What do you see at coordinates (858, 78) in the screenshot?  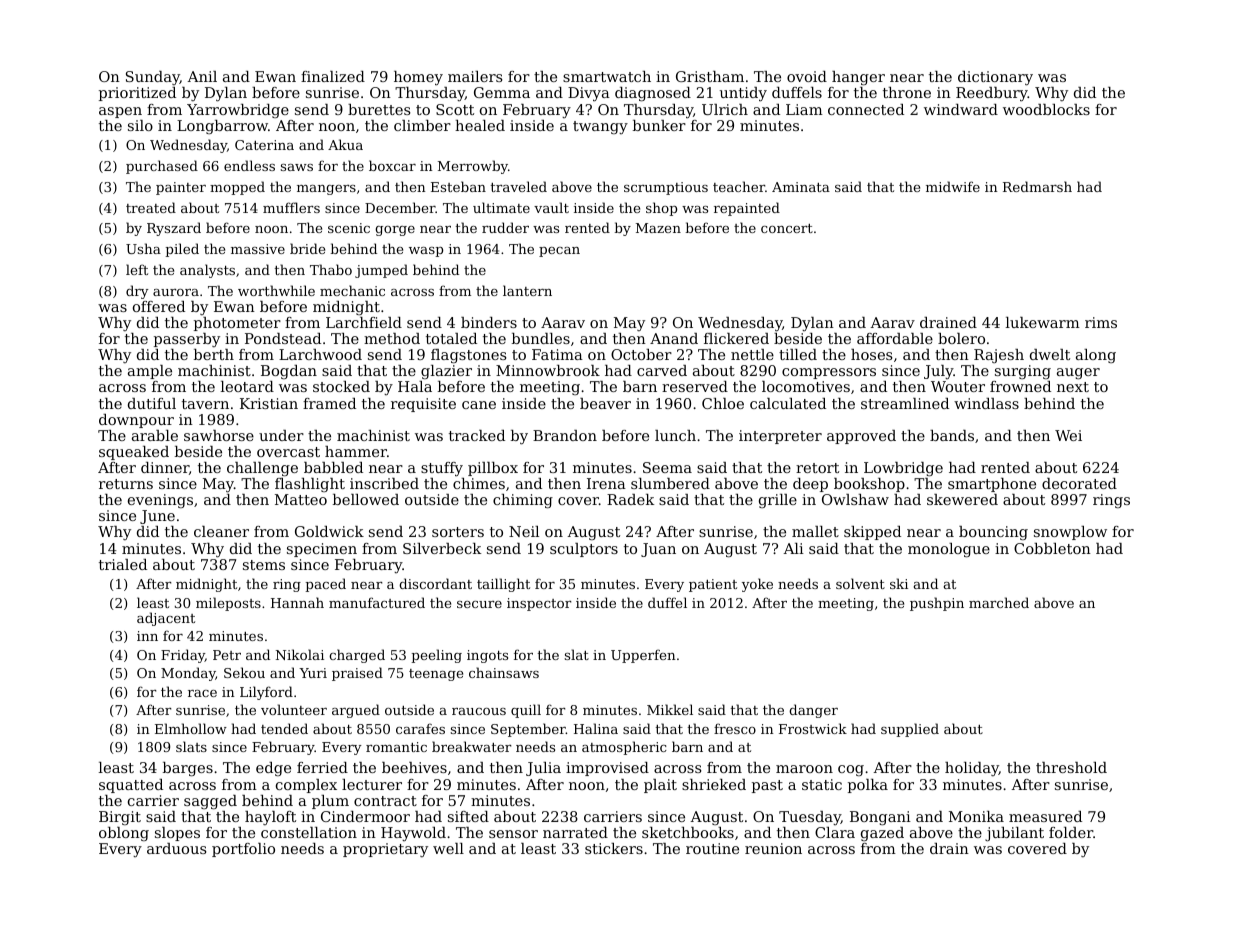 I see `hanger` at bounding box center [858, 78].
